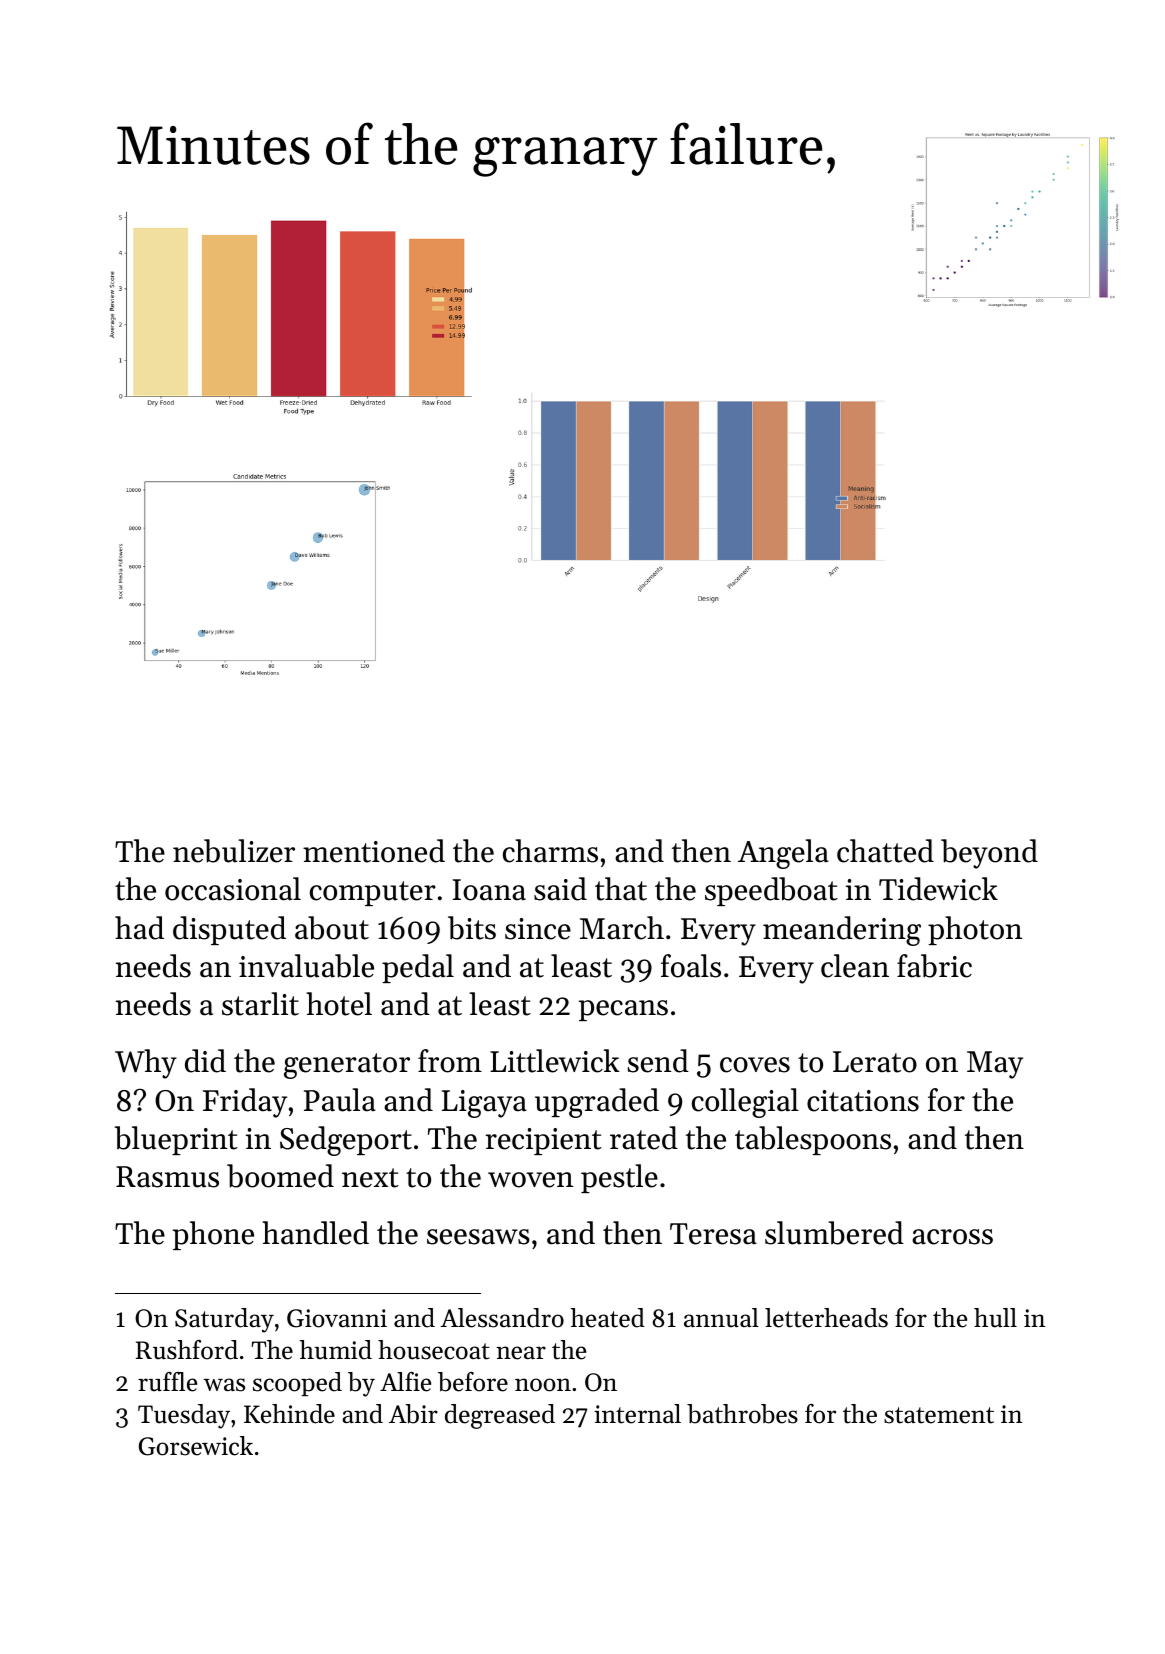 The width and height of the document is (1165, 1654). What do you see at coordinates (783, 854) in the document?
I see `Angela` at bounding box center [783, 854].
